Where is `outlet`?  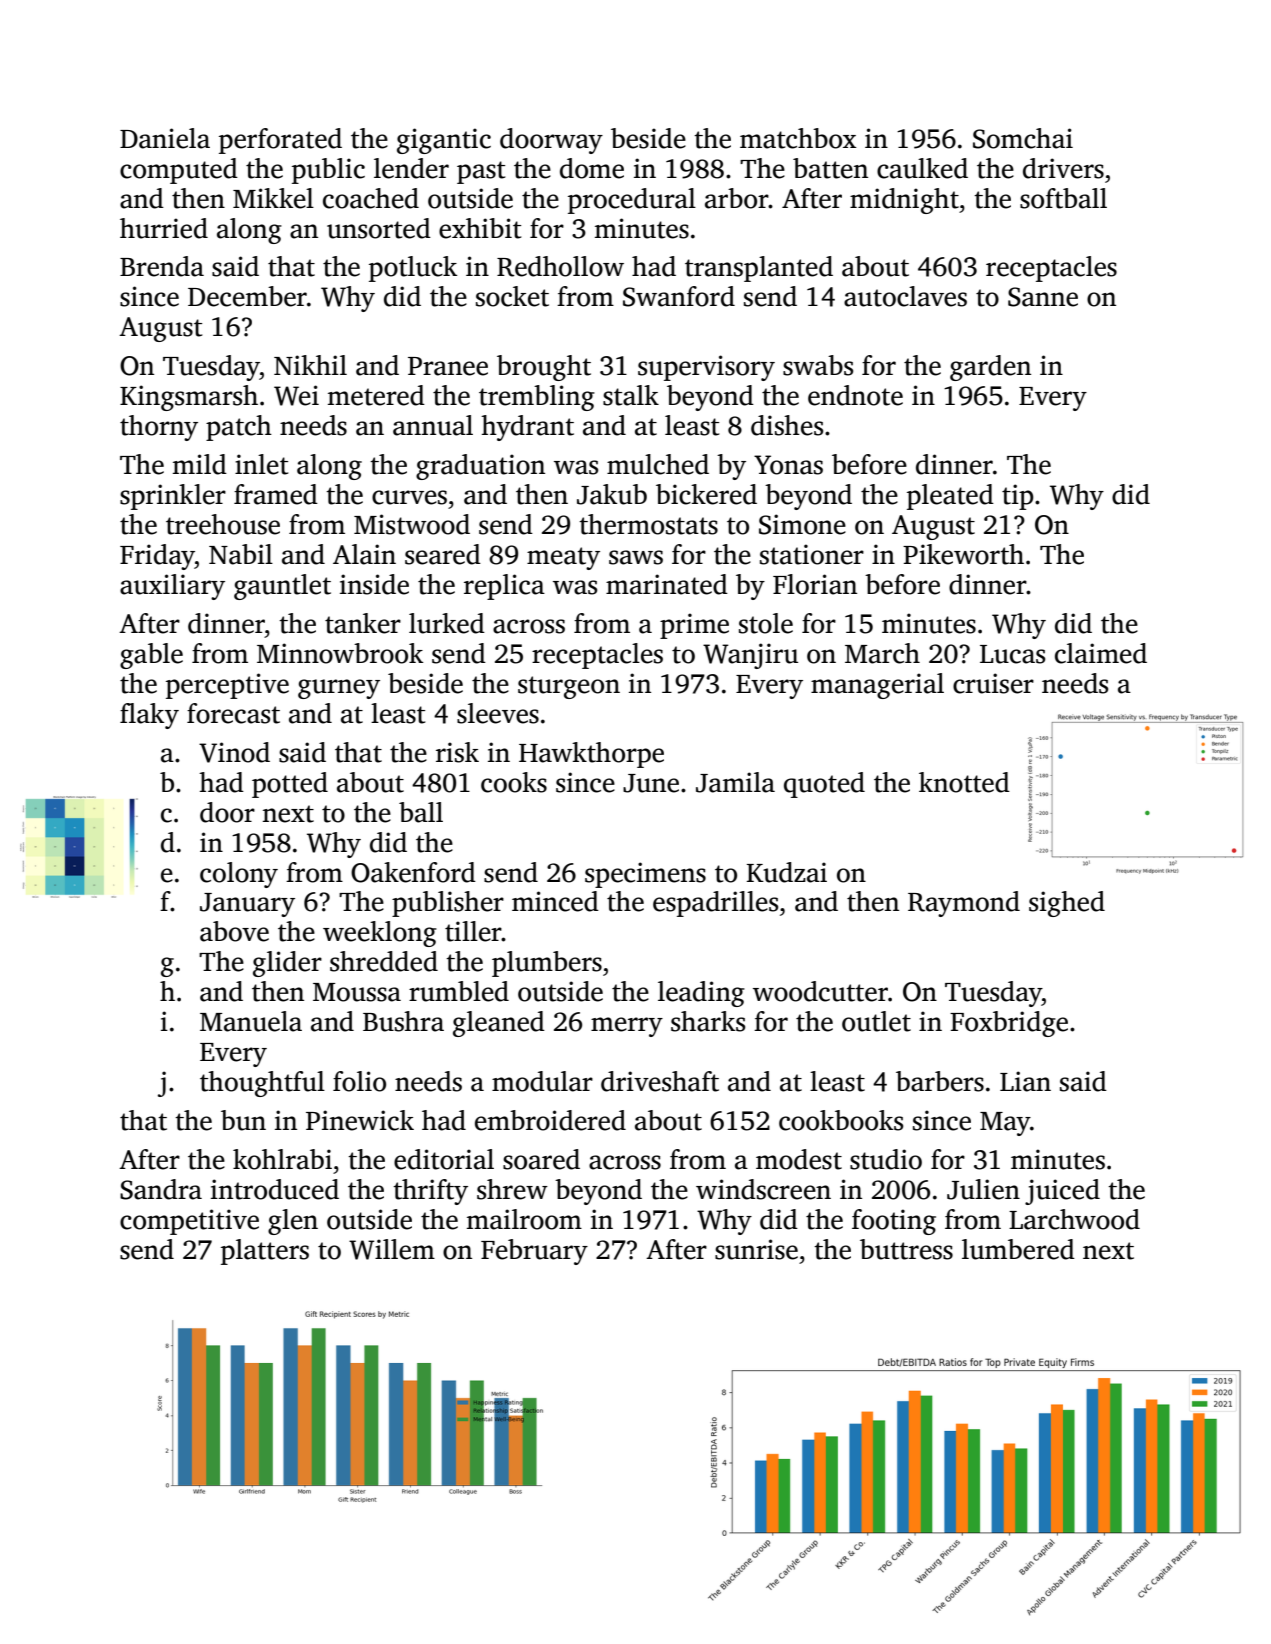 outlet is located at coordinates (876, 1021).
